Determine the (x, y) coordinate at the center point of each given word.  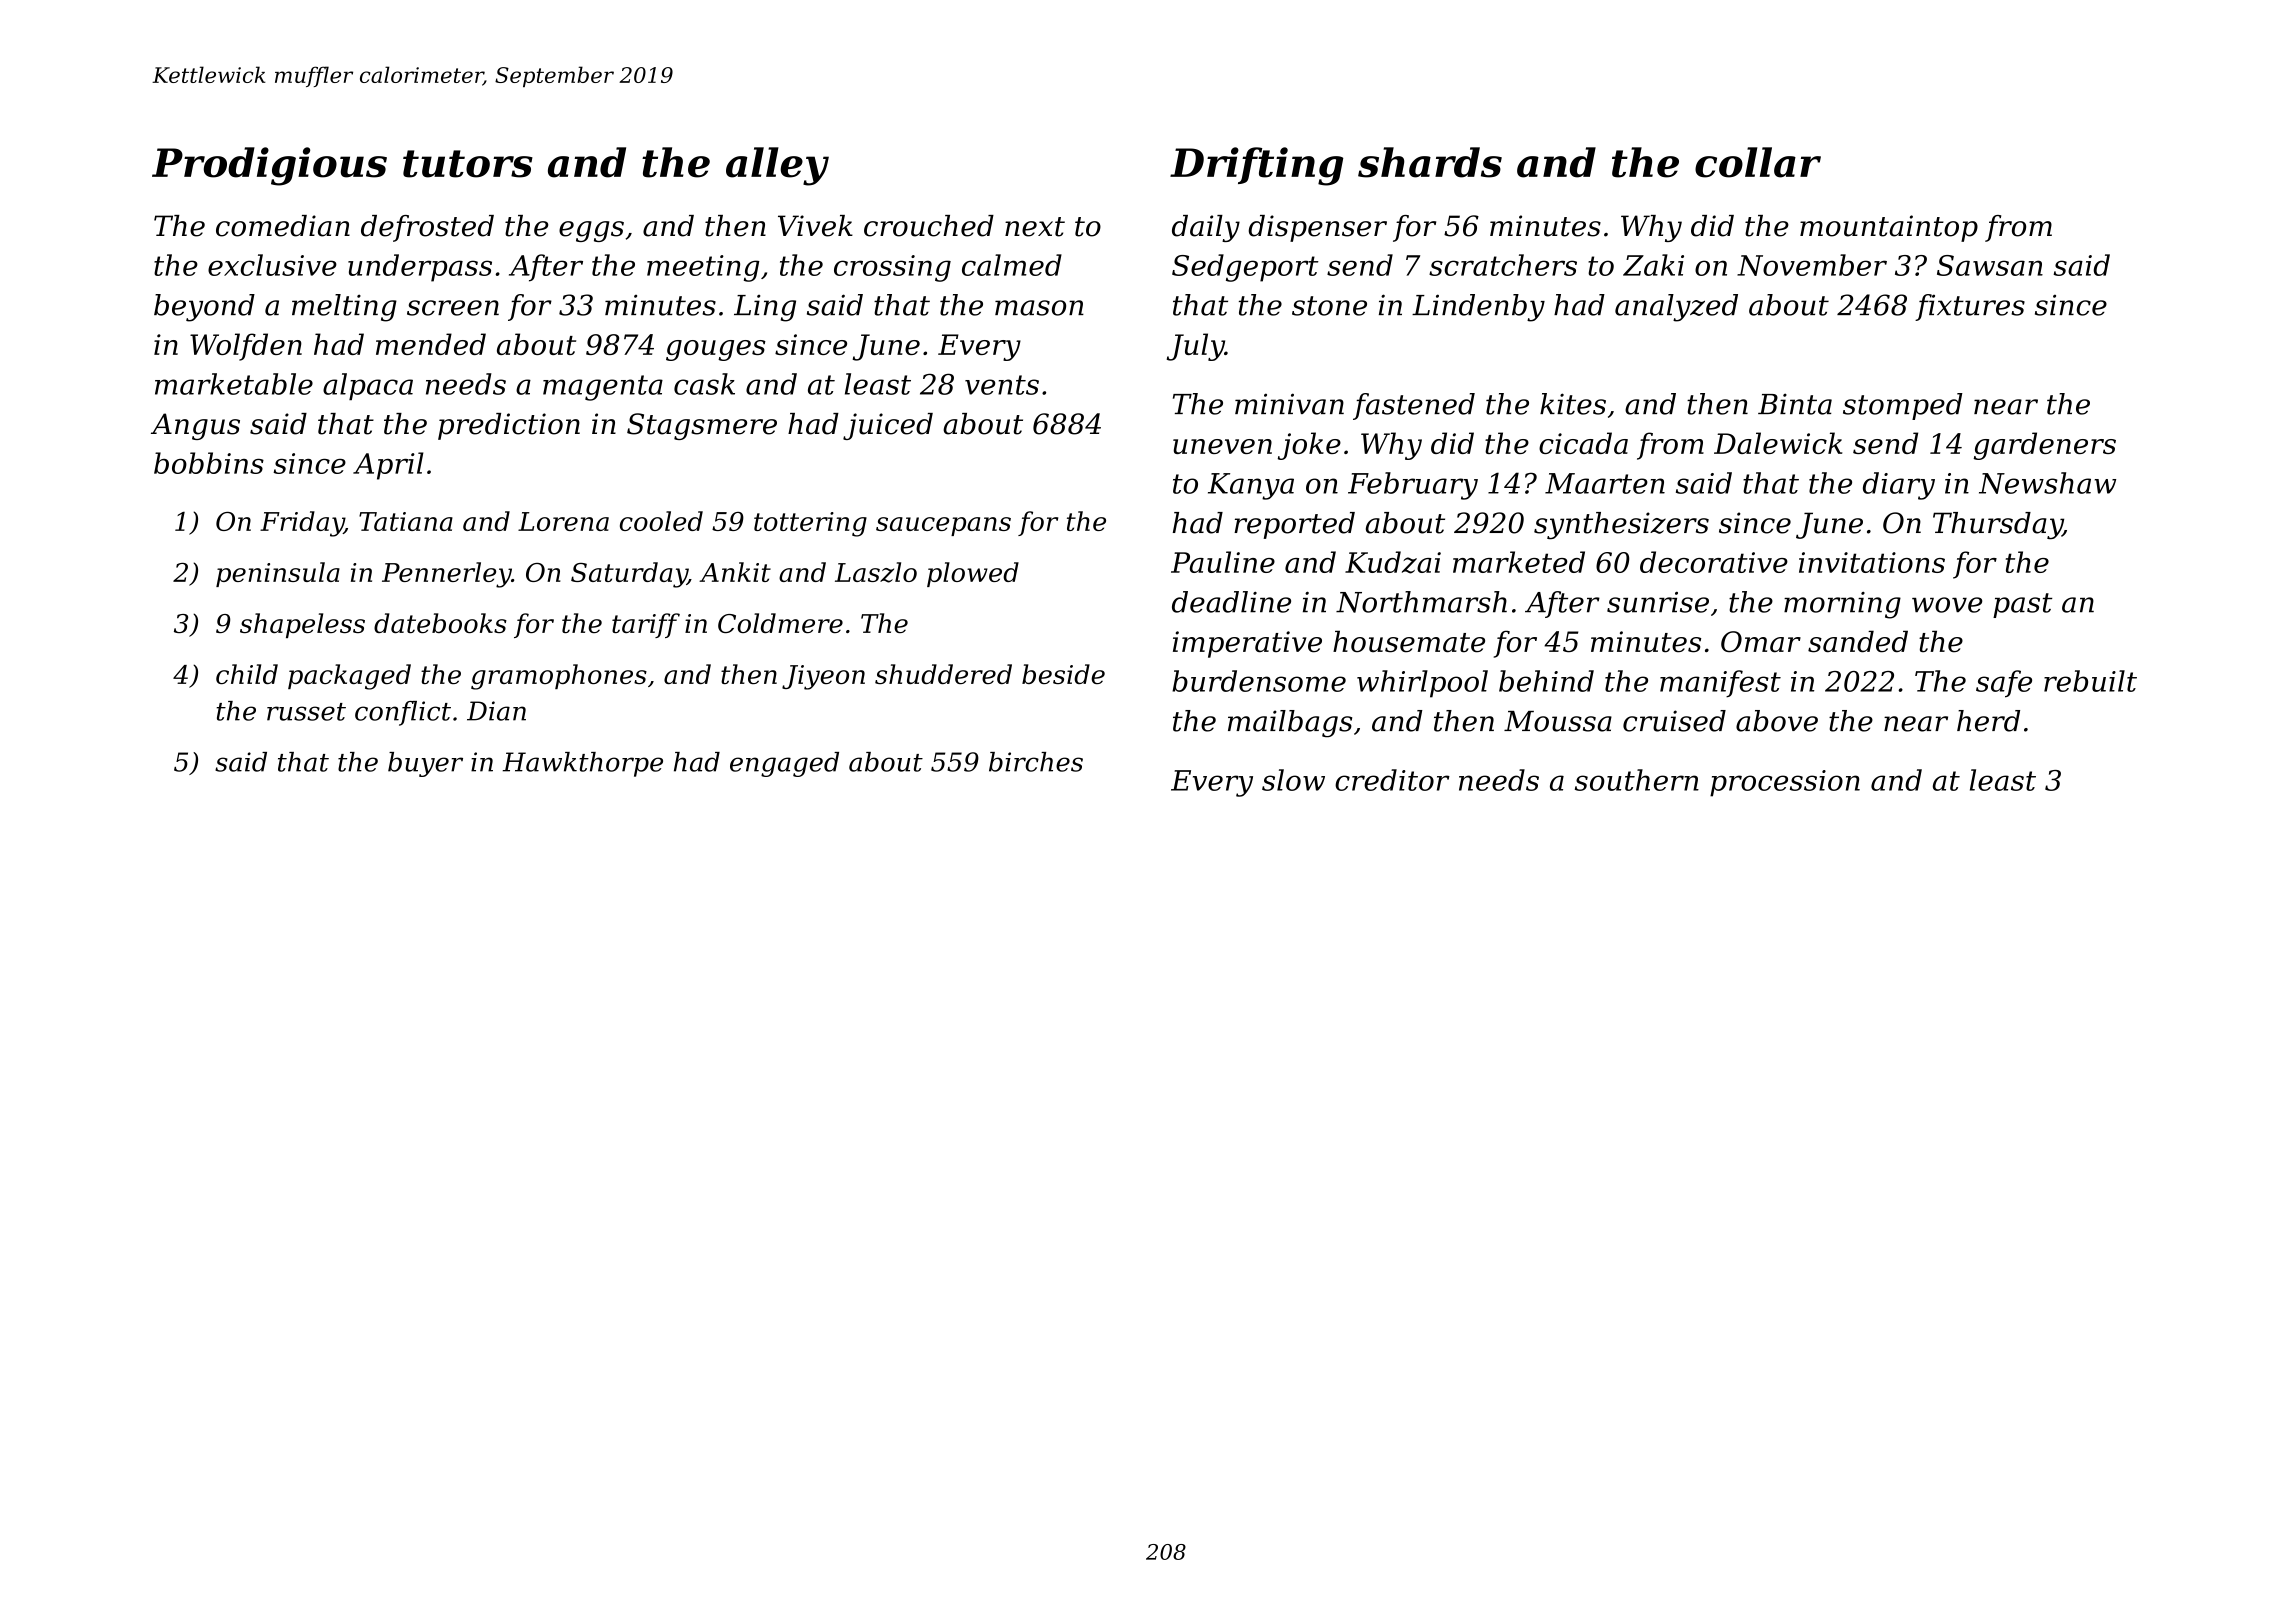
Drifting (1256, 166)
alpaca (368, 386)
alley (777, 166)
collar (1758, 162)
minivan (1289, 404)
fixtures (1970, 307)
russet (306, 712)
